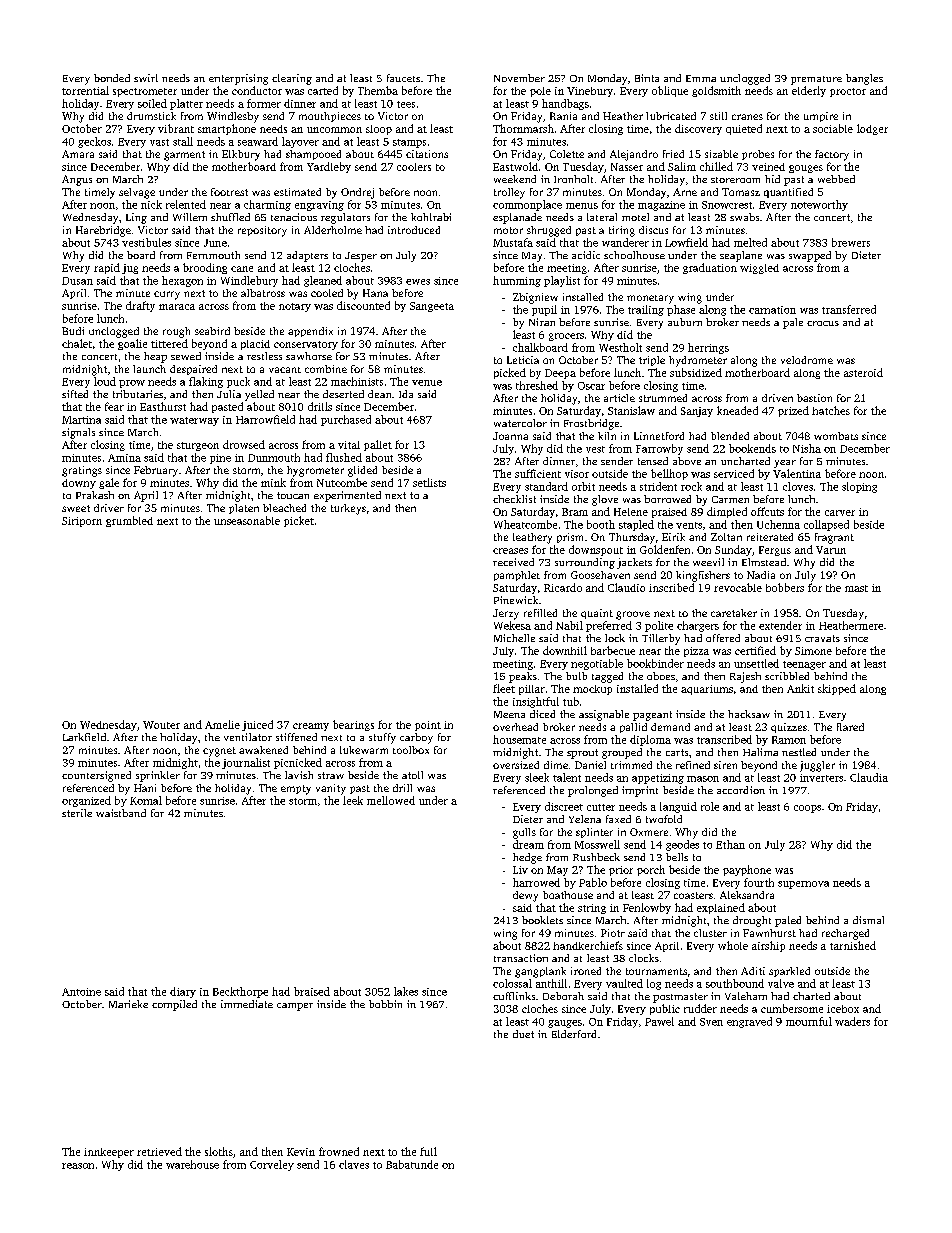 This image has width=952, height=1233. I want to click on appendix, so click(310, 332).
